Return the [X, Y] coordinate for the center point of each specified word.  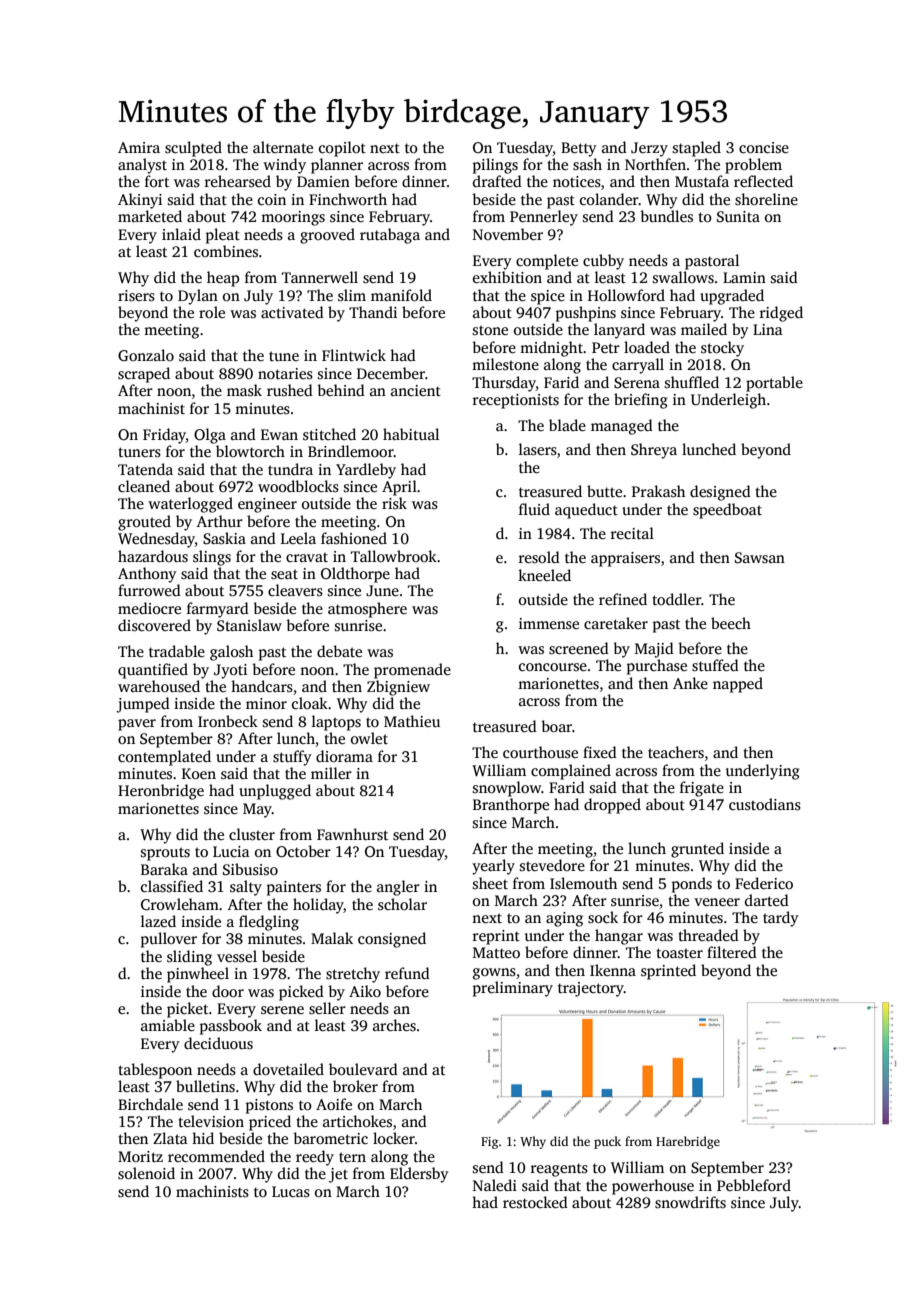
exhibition [507, 277]
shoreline [766, 199]
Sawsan [760, 558]
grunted [697, 850]
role [212, 312]
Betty [579, 149]
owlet [369, 738]
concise [764, 147]
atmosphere [367, 610]
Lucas [291, 1192]
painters [294, 888]
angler [398, 888]
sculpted [193, 149]
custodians [765, 804]
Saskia [224, 538]
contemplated [164, 758]
